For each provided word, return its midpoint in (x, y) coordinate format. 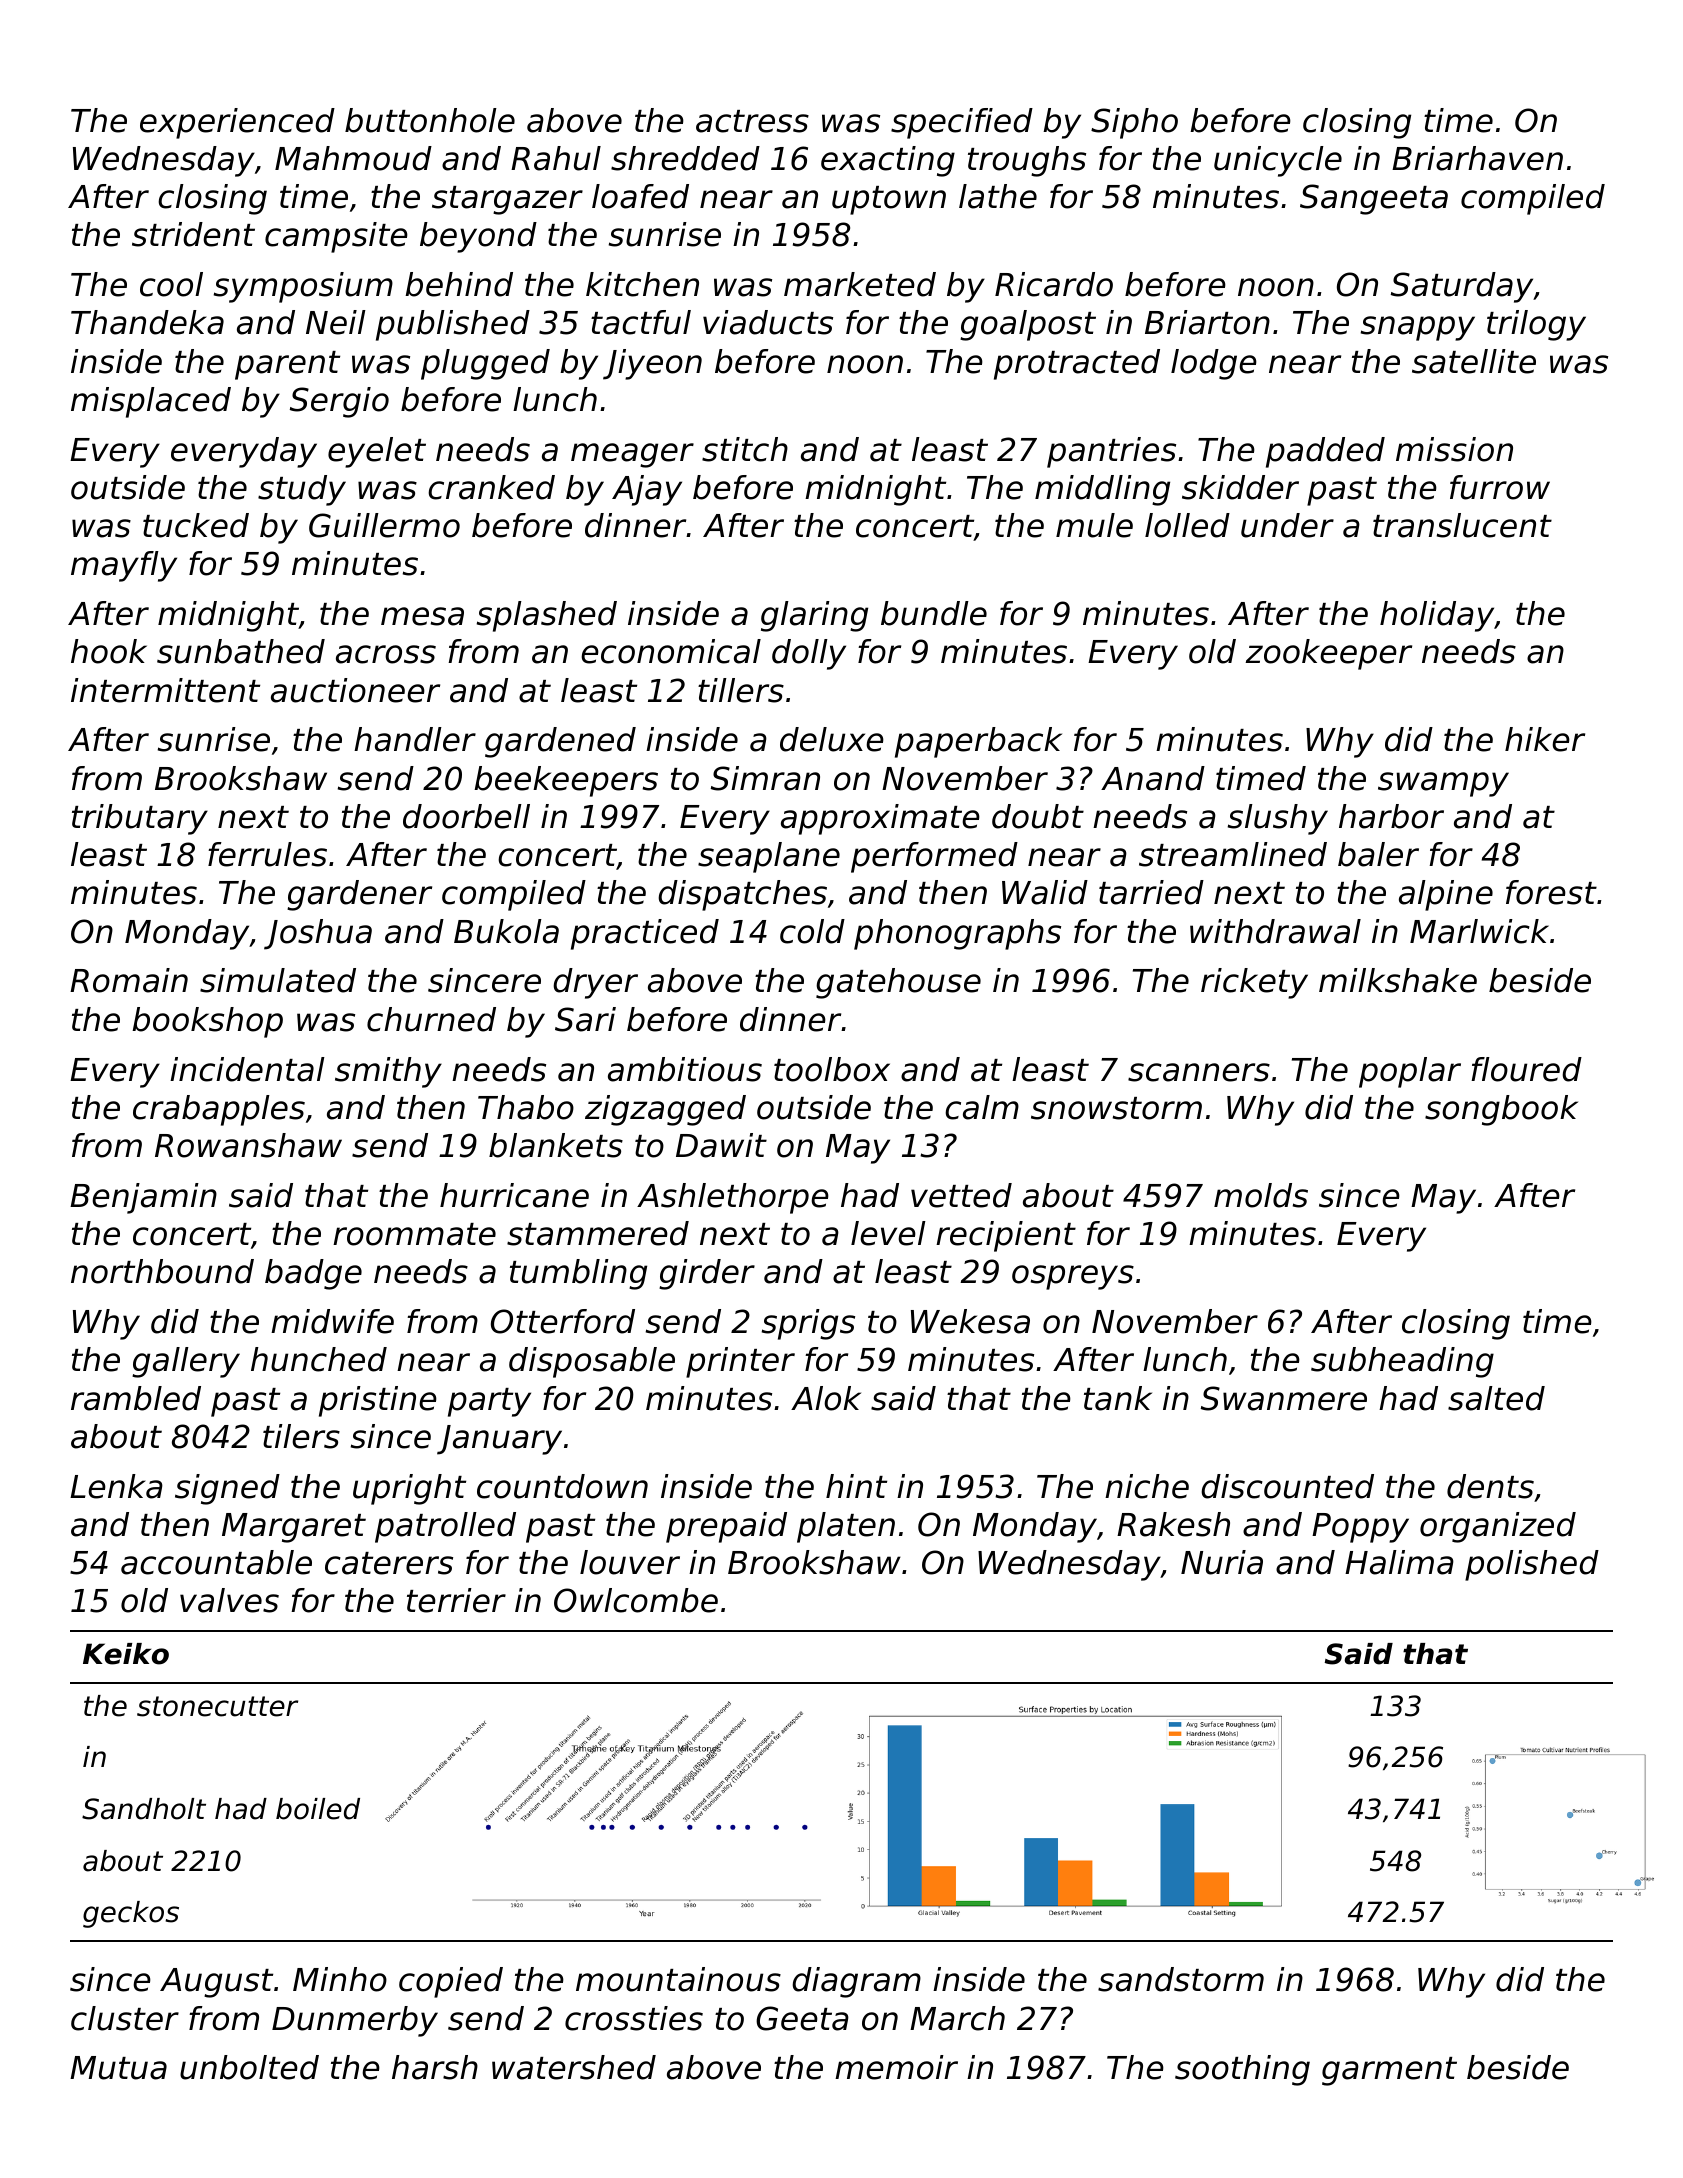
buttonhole (430, 120)
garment (1389, 2071)
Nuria (1222, 1562)
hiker (1545, 739)
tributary (140, 819)
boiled (318, 1809)
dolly (809, 654)
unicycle (1278, 161)
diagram (856, 1982)
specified (962, 123)
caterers (389, 1563)
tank (1118, 1398)
